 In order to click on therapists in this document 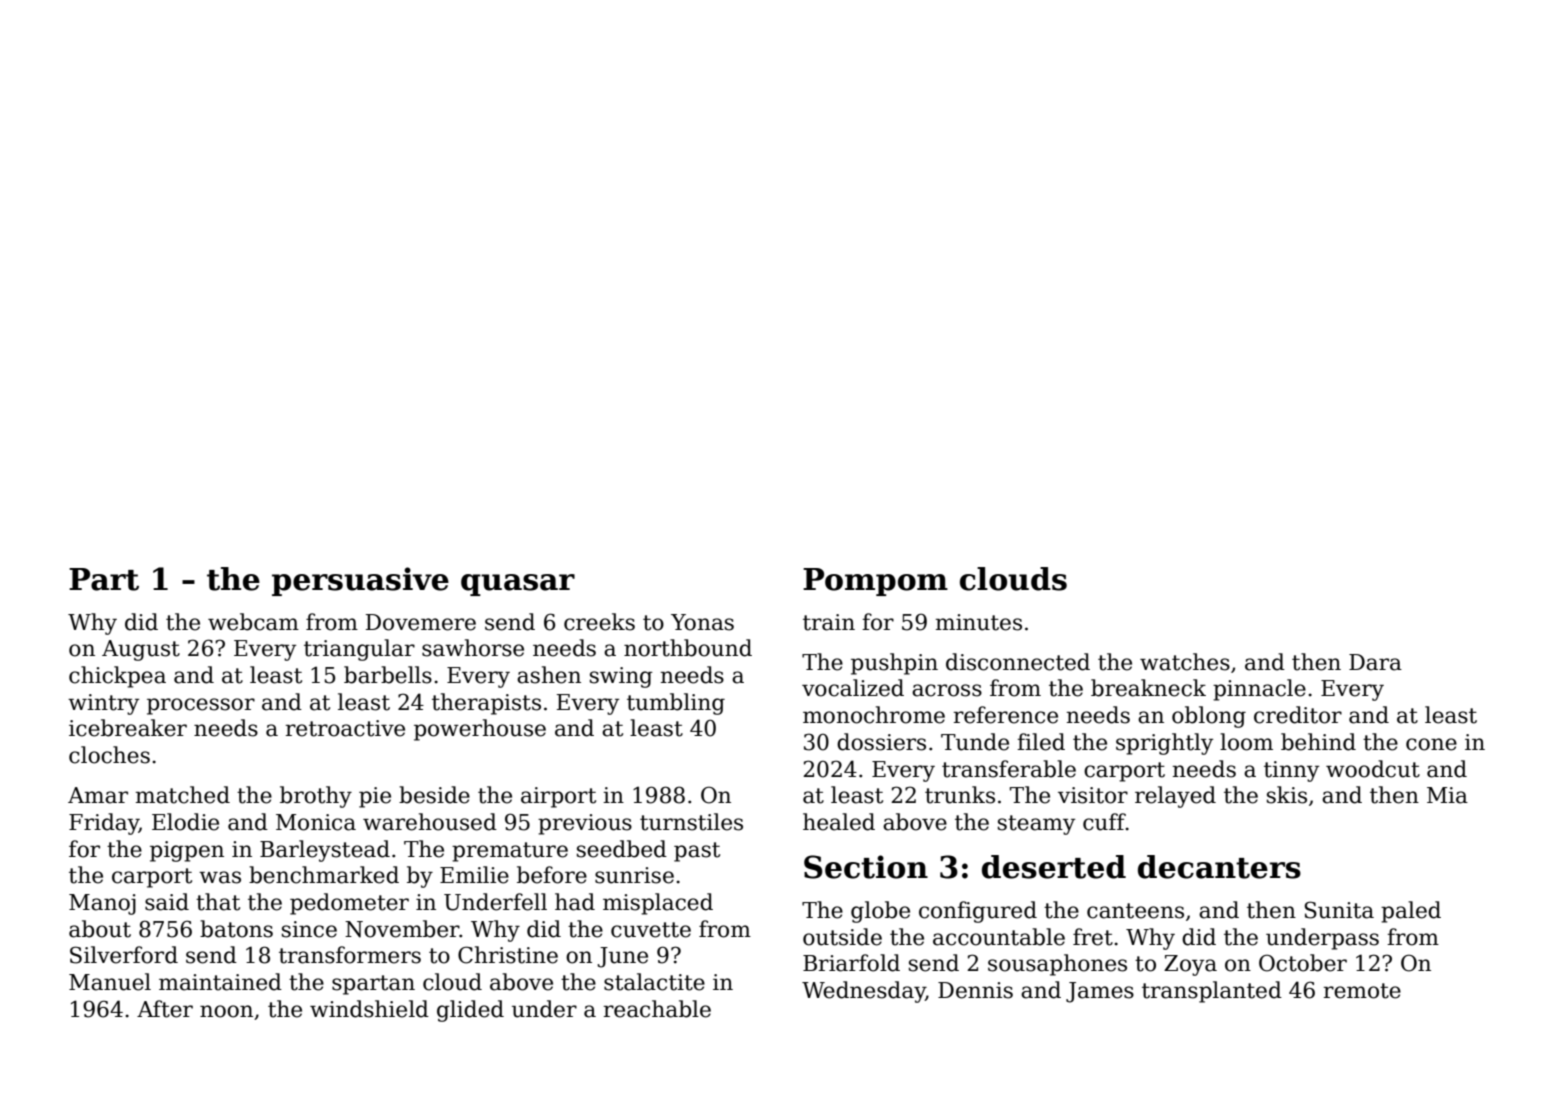, I will do `click(486, 704)`.
